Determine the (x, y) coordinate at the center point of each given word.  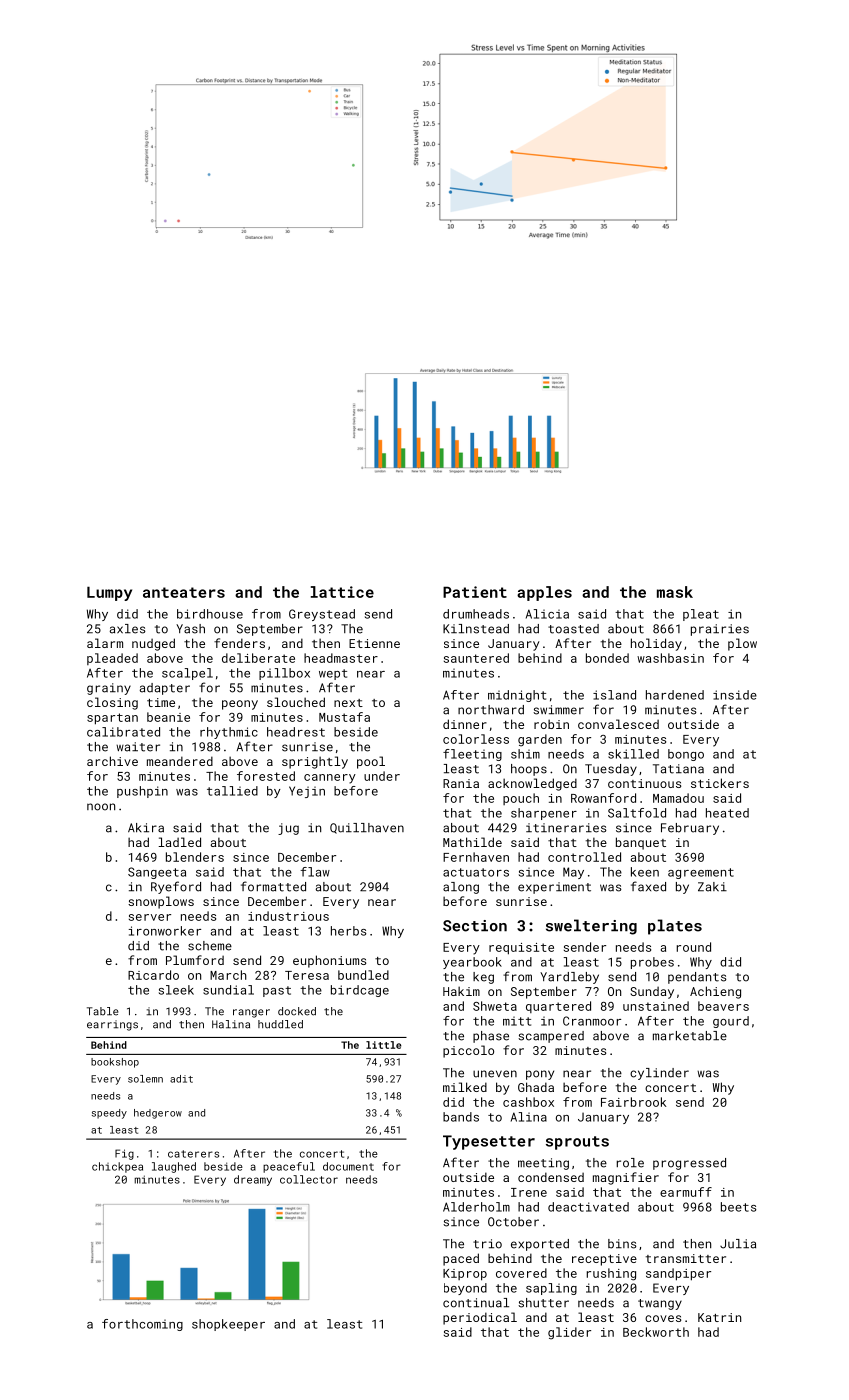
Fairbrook (634, 1102)
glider (569, 1333)
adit (181, 1079)
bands (461, 1117)
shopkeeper (228, 1325)
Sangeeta (157, 873)
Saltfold (637, 813)
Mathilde (472, 842)
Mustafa (344, 717)
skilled (633, 754)
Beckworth (656, 1332)
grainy (109, 689)
